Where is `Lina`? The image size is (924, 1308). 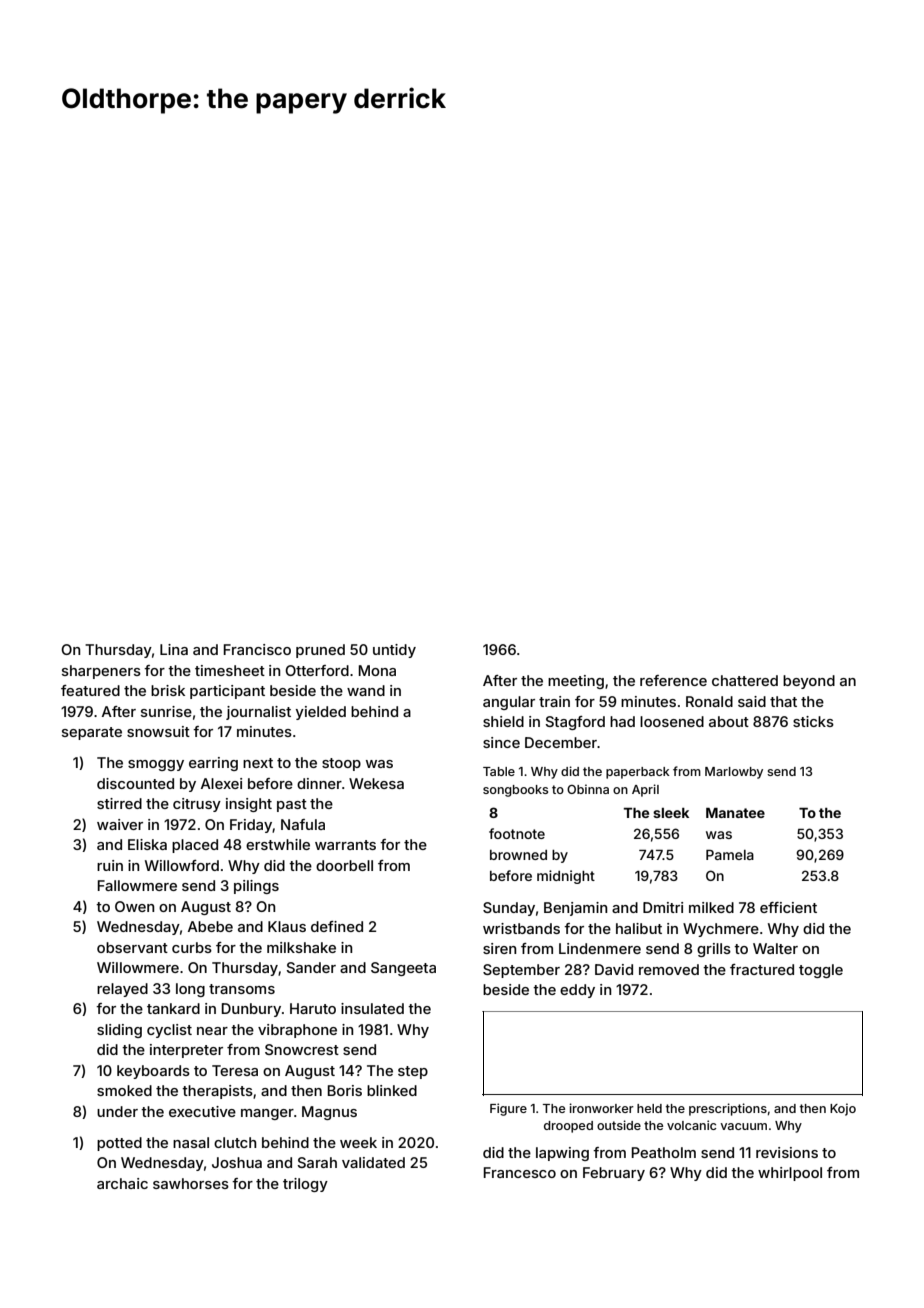
Lina is located at coordinates (174, 649).
